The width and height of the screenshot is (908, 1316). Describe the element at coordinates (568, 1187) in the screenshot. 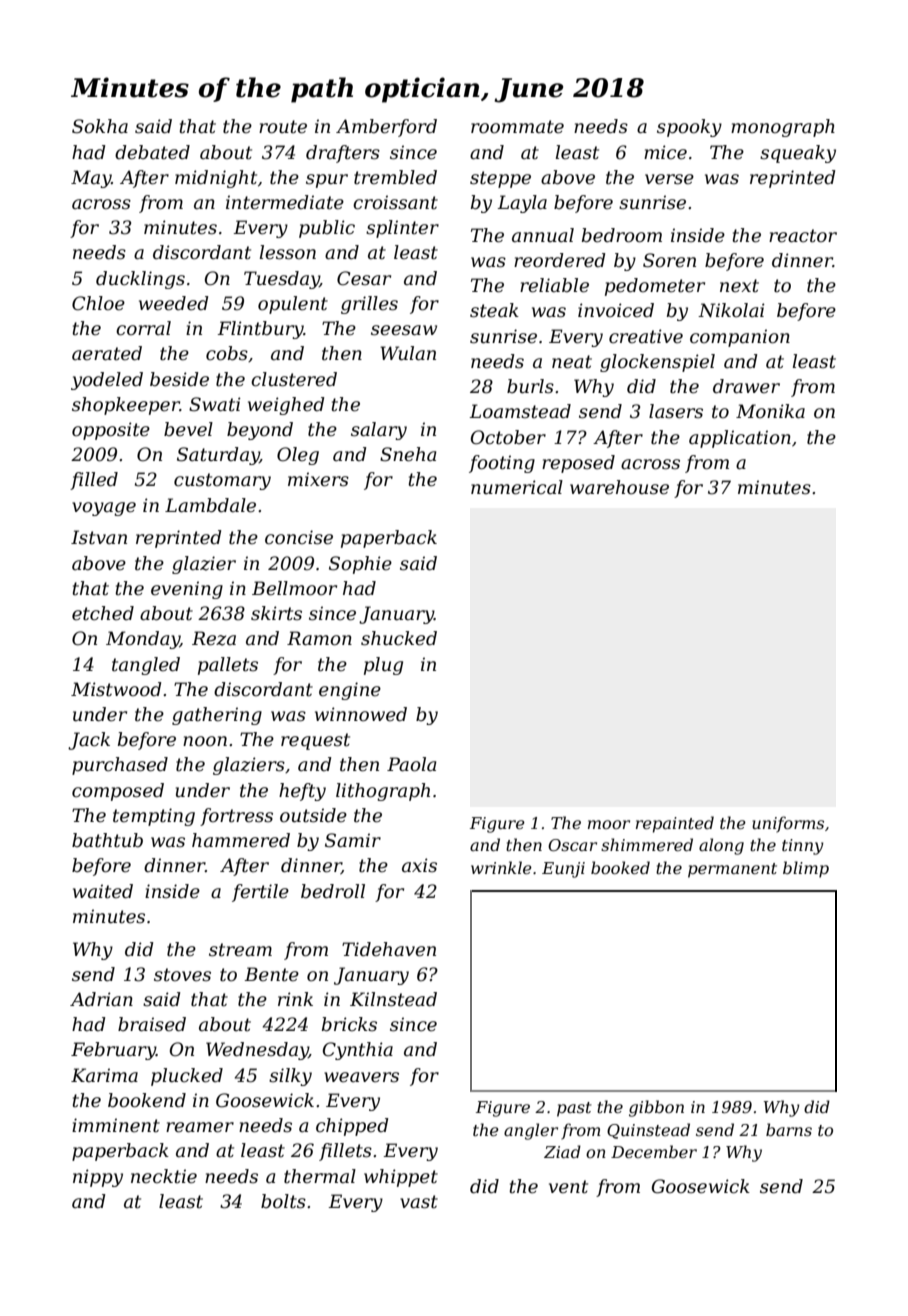

I see `vent` at that location.
